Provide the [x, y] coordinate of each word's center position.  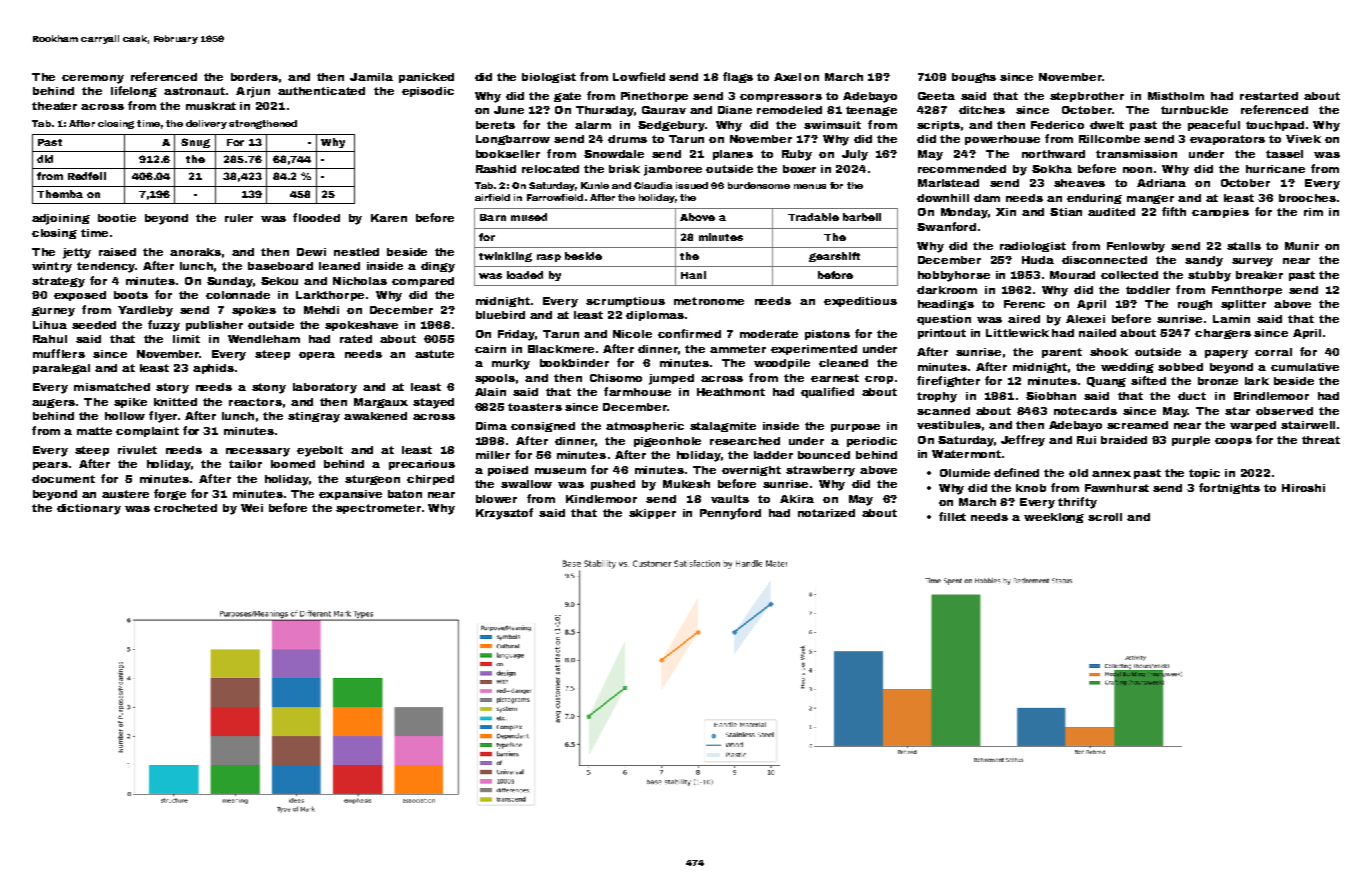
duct [1192, 396]
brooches [1307, 198]
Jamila [371, 77]
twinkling [505, 257]
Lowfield [639, 76]
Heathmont [731, 392]
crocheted [185, 508]
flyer [163, 417]
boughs [974, 78]
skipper [652, 514]
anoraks [195, 252]
